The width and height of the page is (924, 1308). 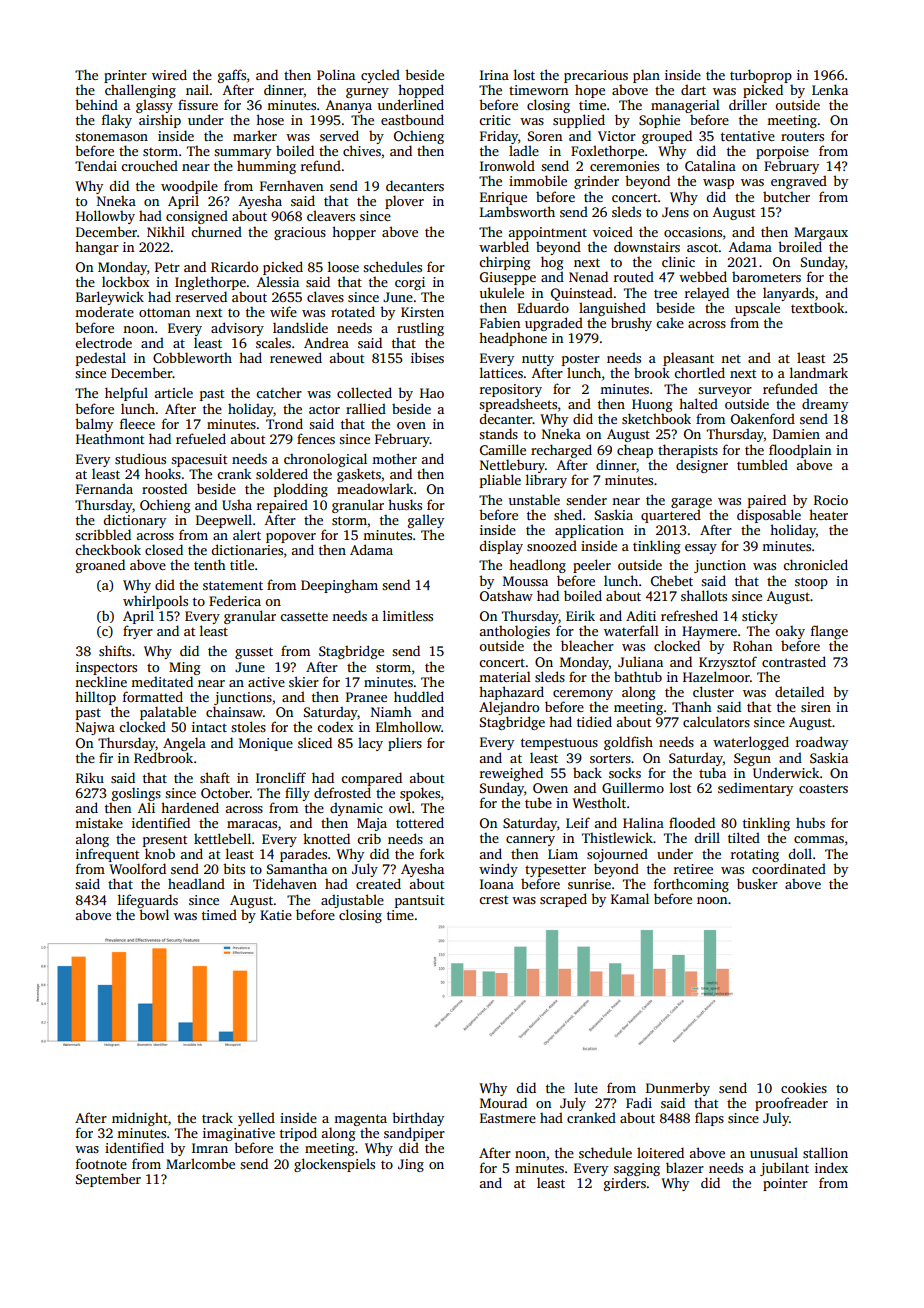 What do you see at coordinates (505, 676) in the page?
I see `material` at bounding box center [505, 676].
